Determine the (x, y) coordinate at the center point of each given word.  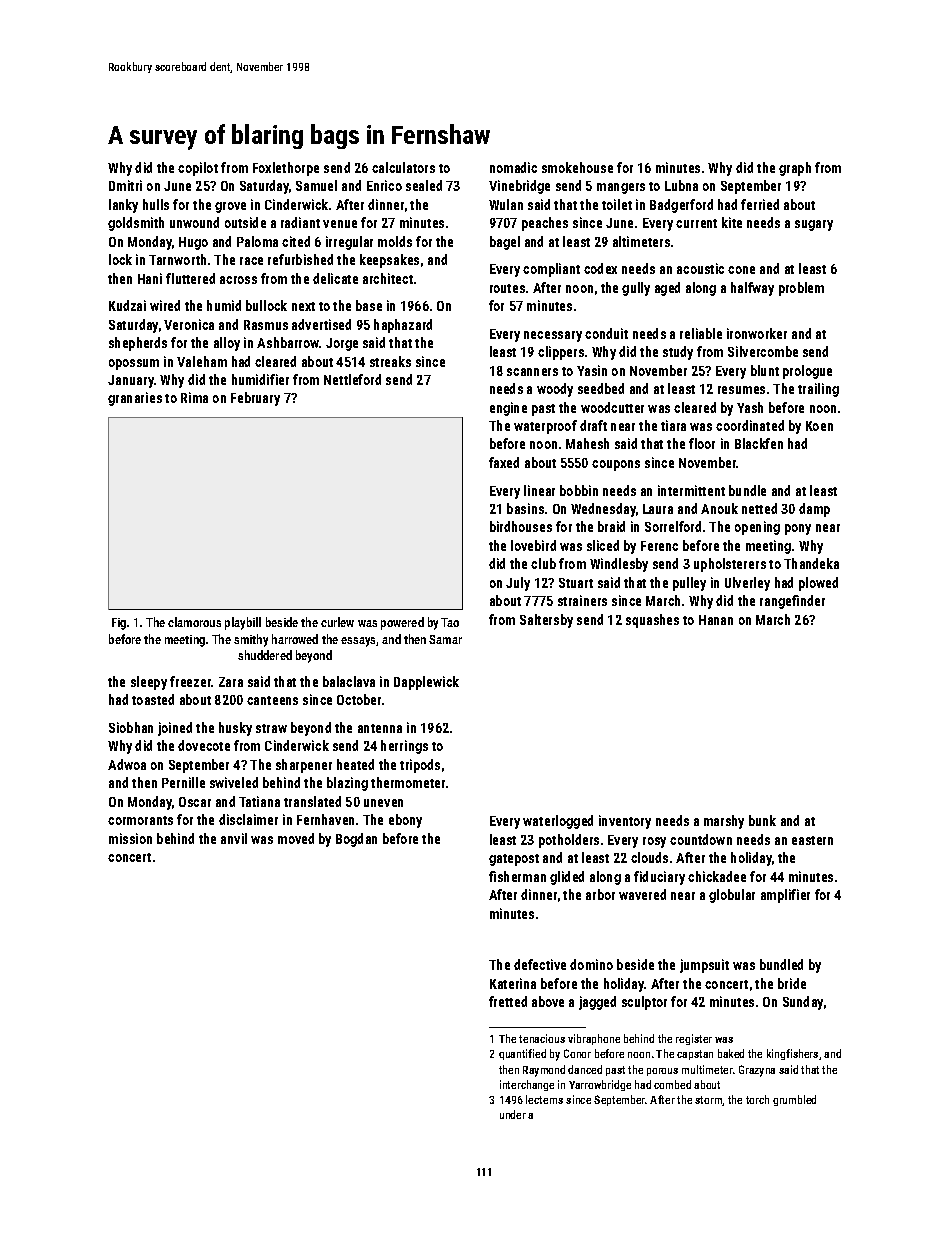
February (255, 399)
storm (709, 1101)
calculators (403, 167)
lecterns (544, 1099)
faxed (504, 462)
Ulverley (747, 584)
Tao (450, 622)
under (513, 1114)
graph (795, 169)
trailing (818, 390)
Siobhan (131, 727)
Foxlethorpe (286, 169)
